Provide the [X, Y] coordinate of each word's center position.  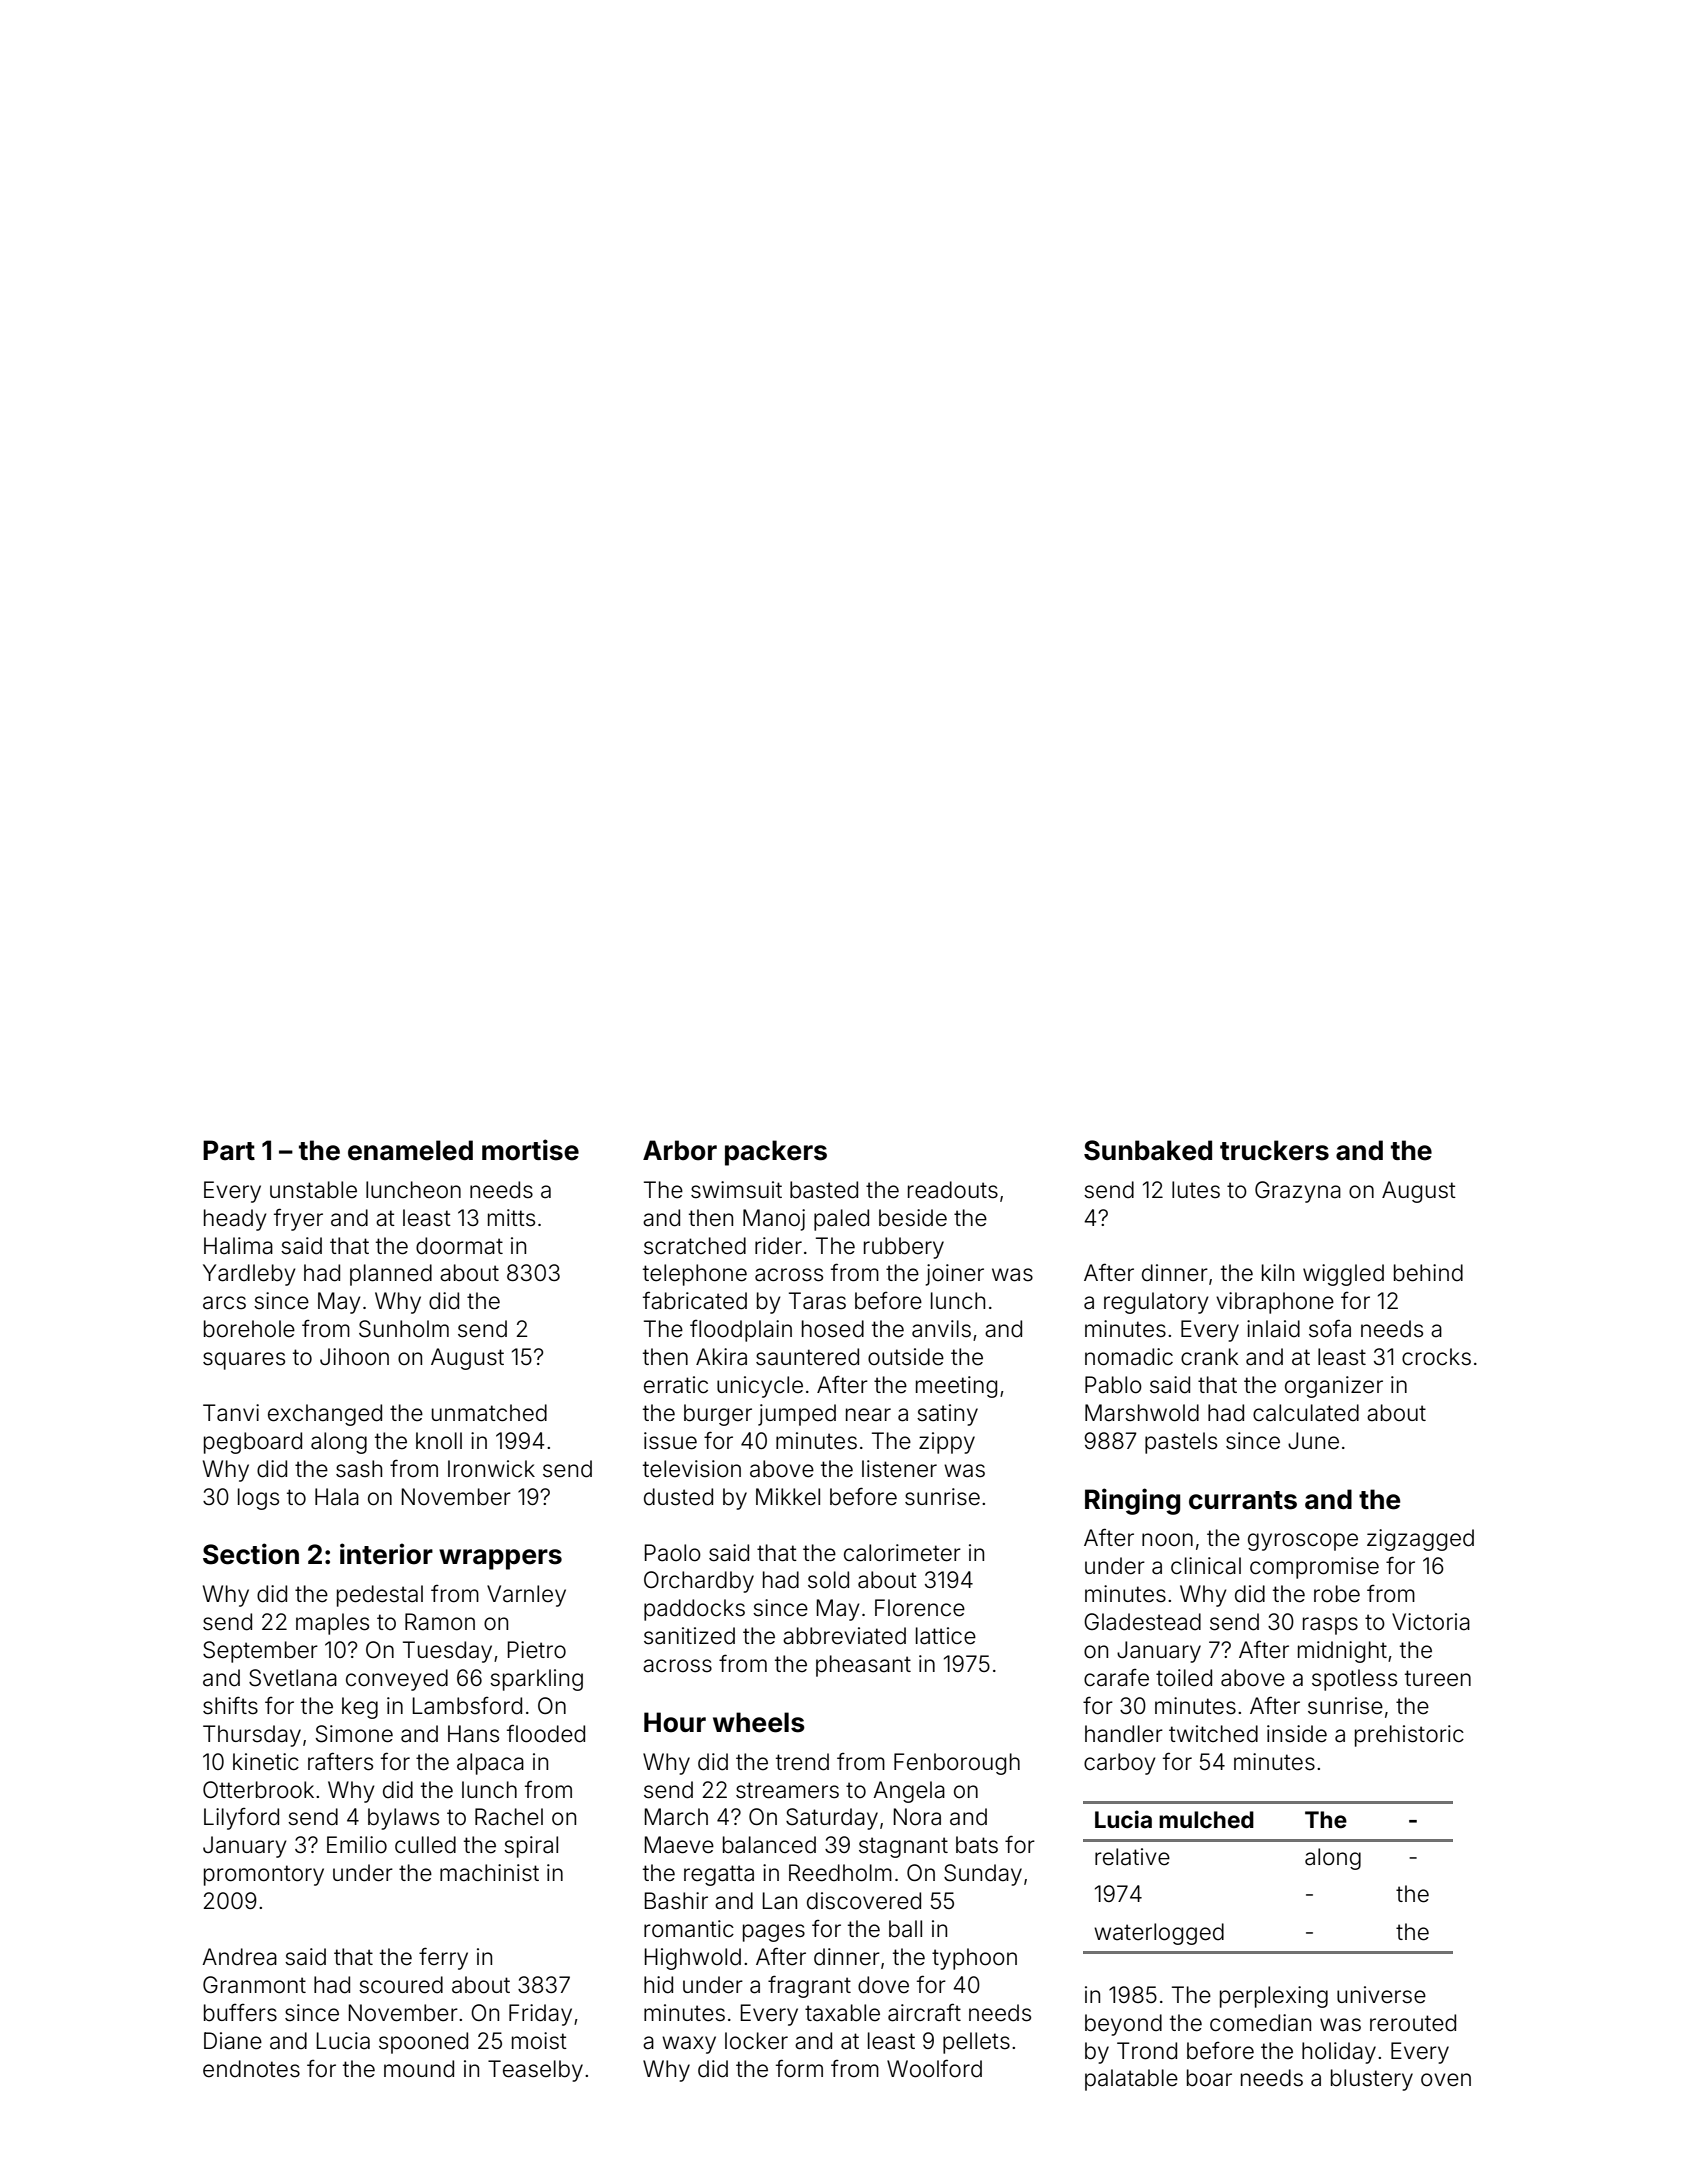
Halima [238, 1246]
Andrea [239, 1957]
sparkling [536, 1680]
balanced [769, 1845]
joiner [954, 1275]
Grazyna [1298, 1192]
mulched [1206, 1820]
